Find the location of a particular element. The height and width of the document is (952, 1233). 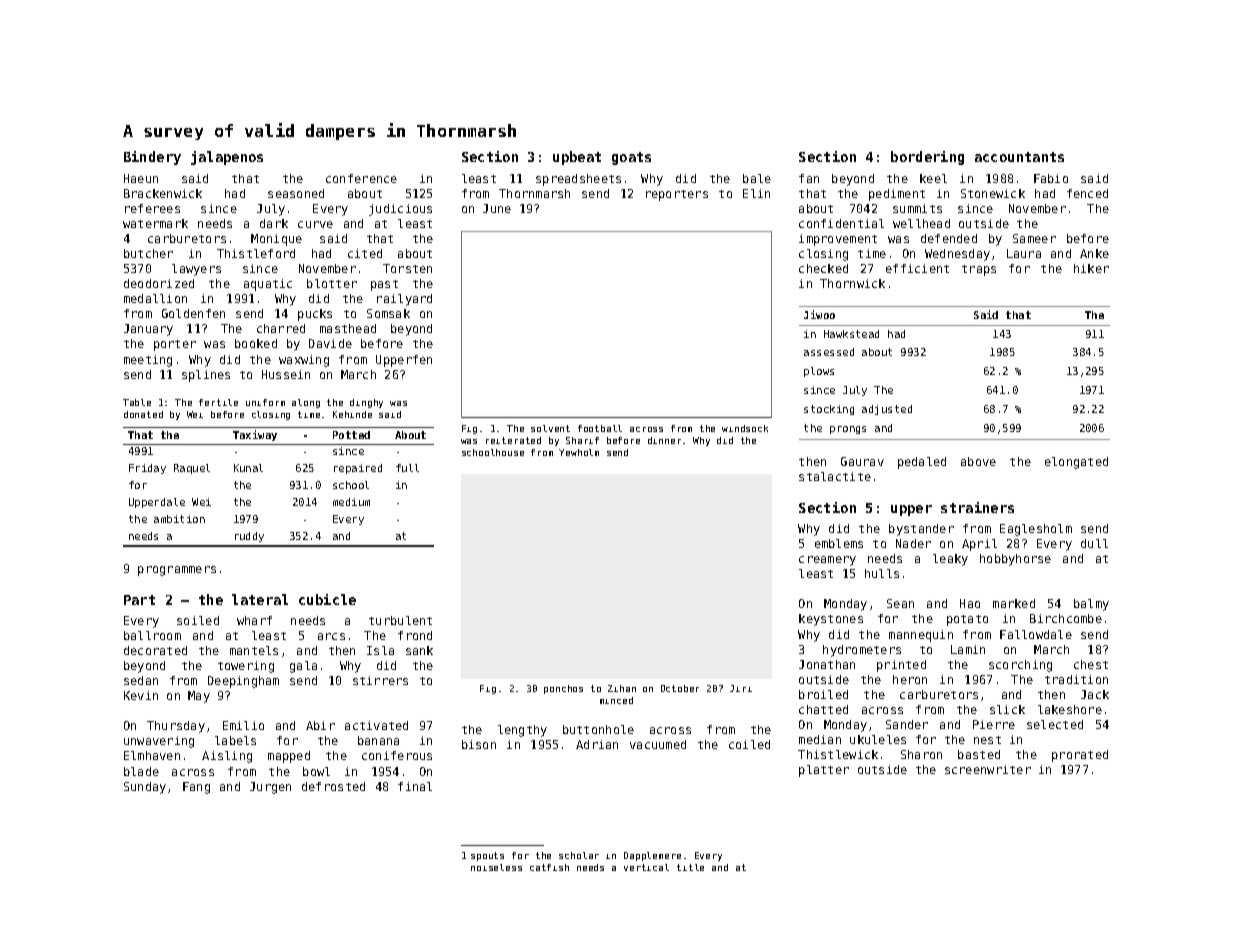

Dapplemere is located at coordinates (652, 856).
